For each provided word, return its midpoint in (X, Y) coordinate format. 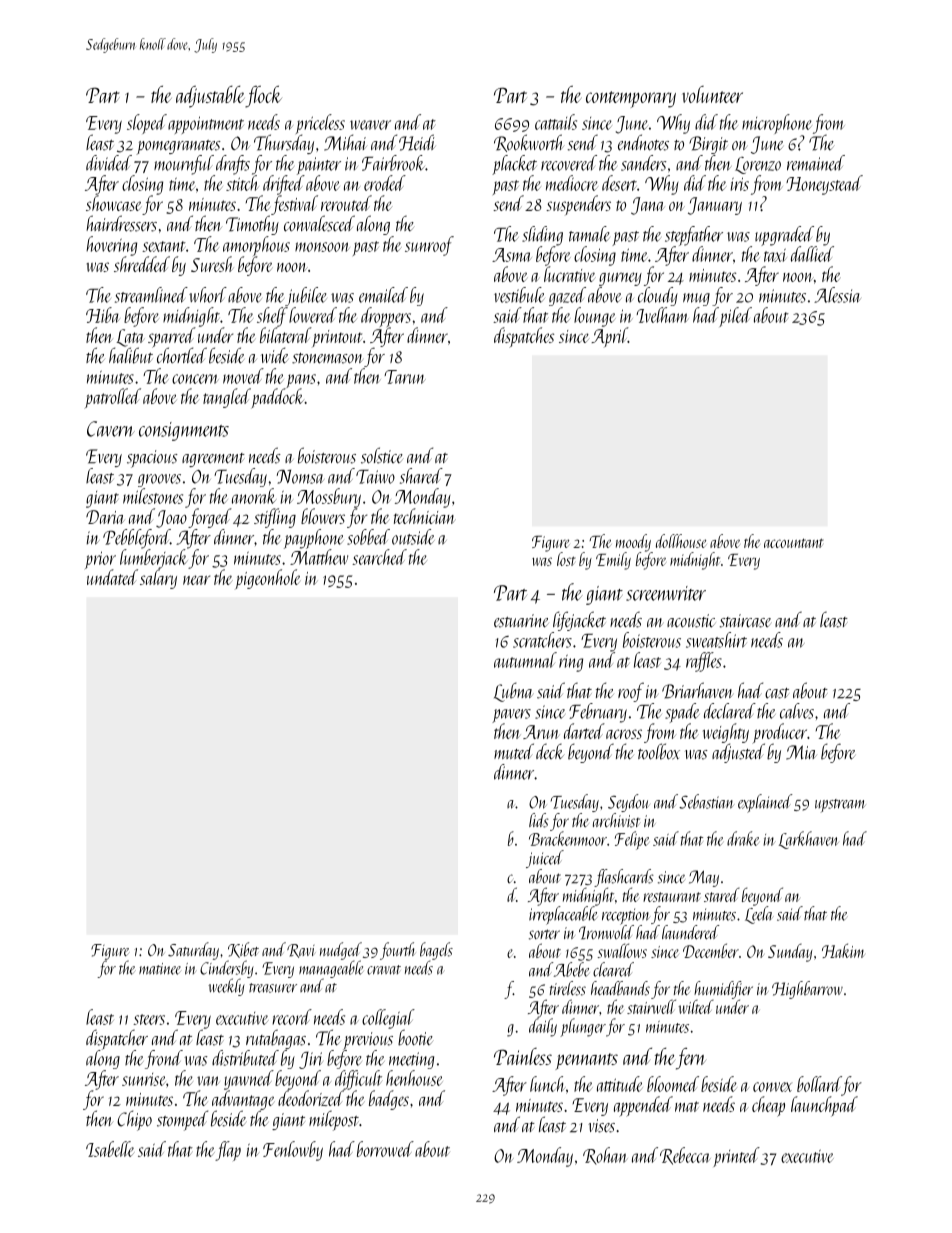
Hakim (843, 950)
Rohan (605, 1156)
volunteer (712, 94)
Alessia (837, 295)
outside (413, 537)
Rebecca (685, 1156)
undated (112, 577)
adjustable (210, 97)
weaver (370, 125)
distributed (245, 1058)
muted (514, 751)
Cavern (111, 429)
